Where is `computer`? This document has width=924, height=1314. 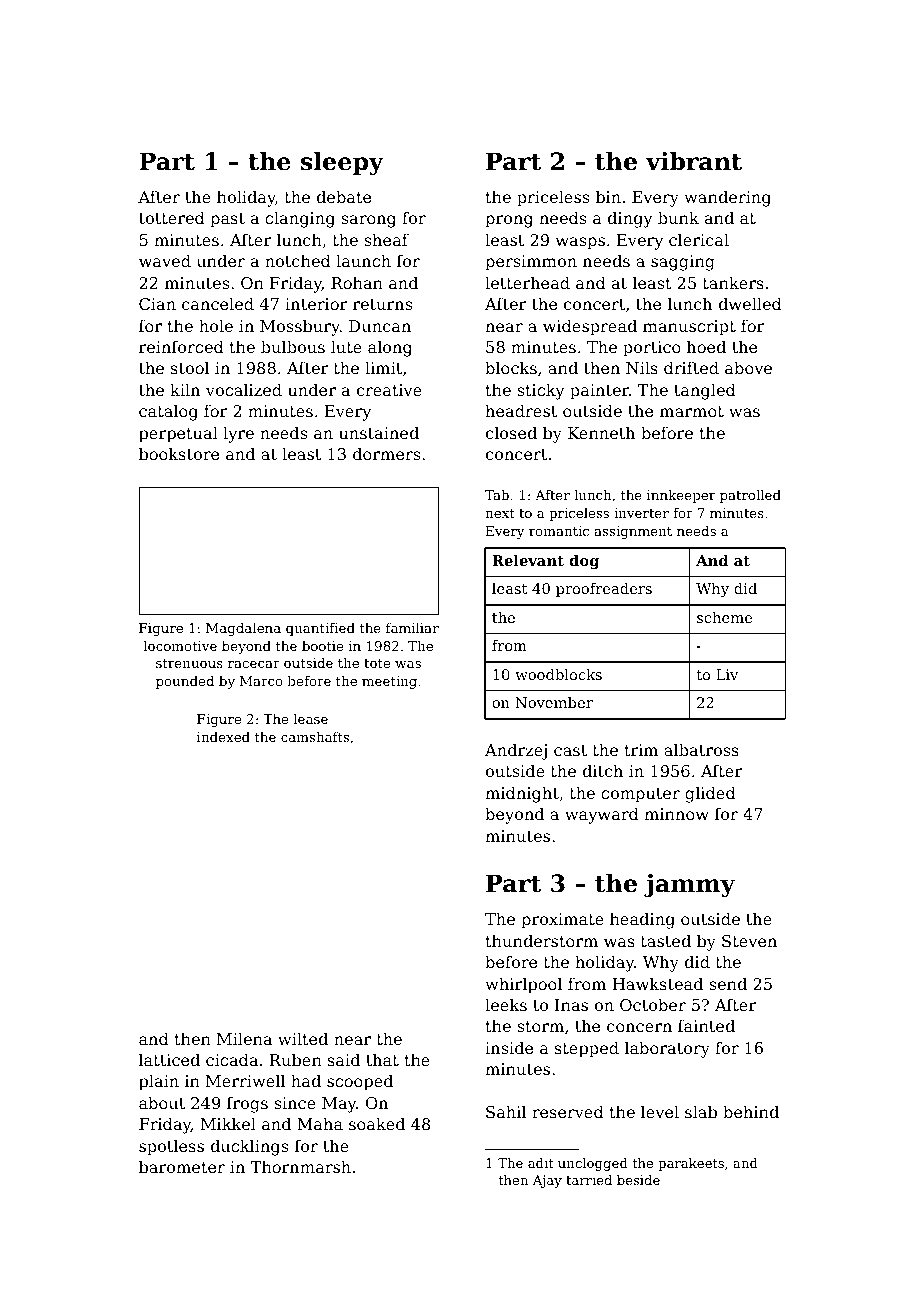 computer is located at coordinates (640, 795).
